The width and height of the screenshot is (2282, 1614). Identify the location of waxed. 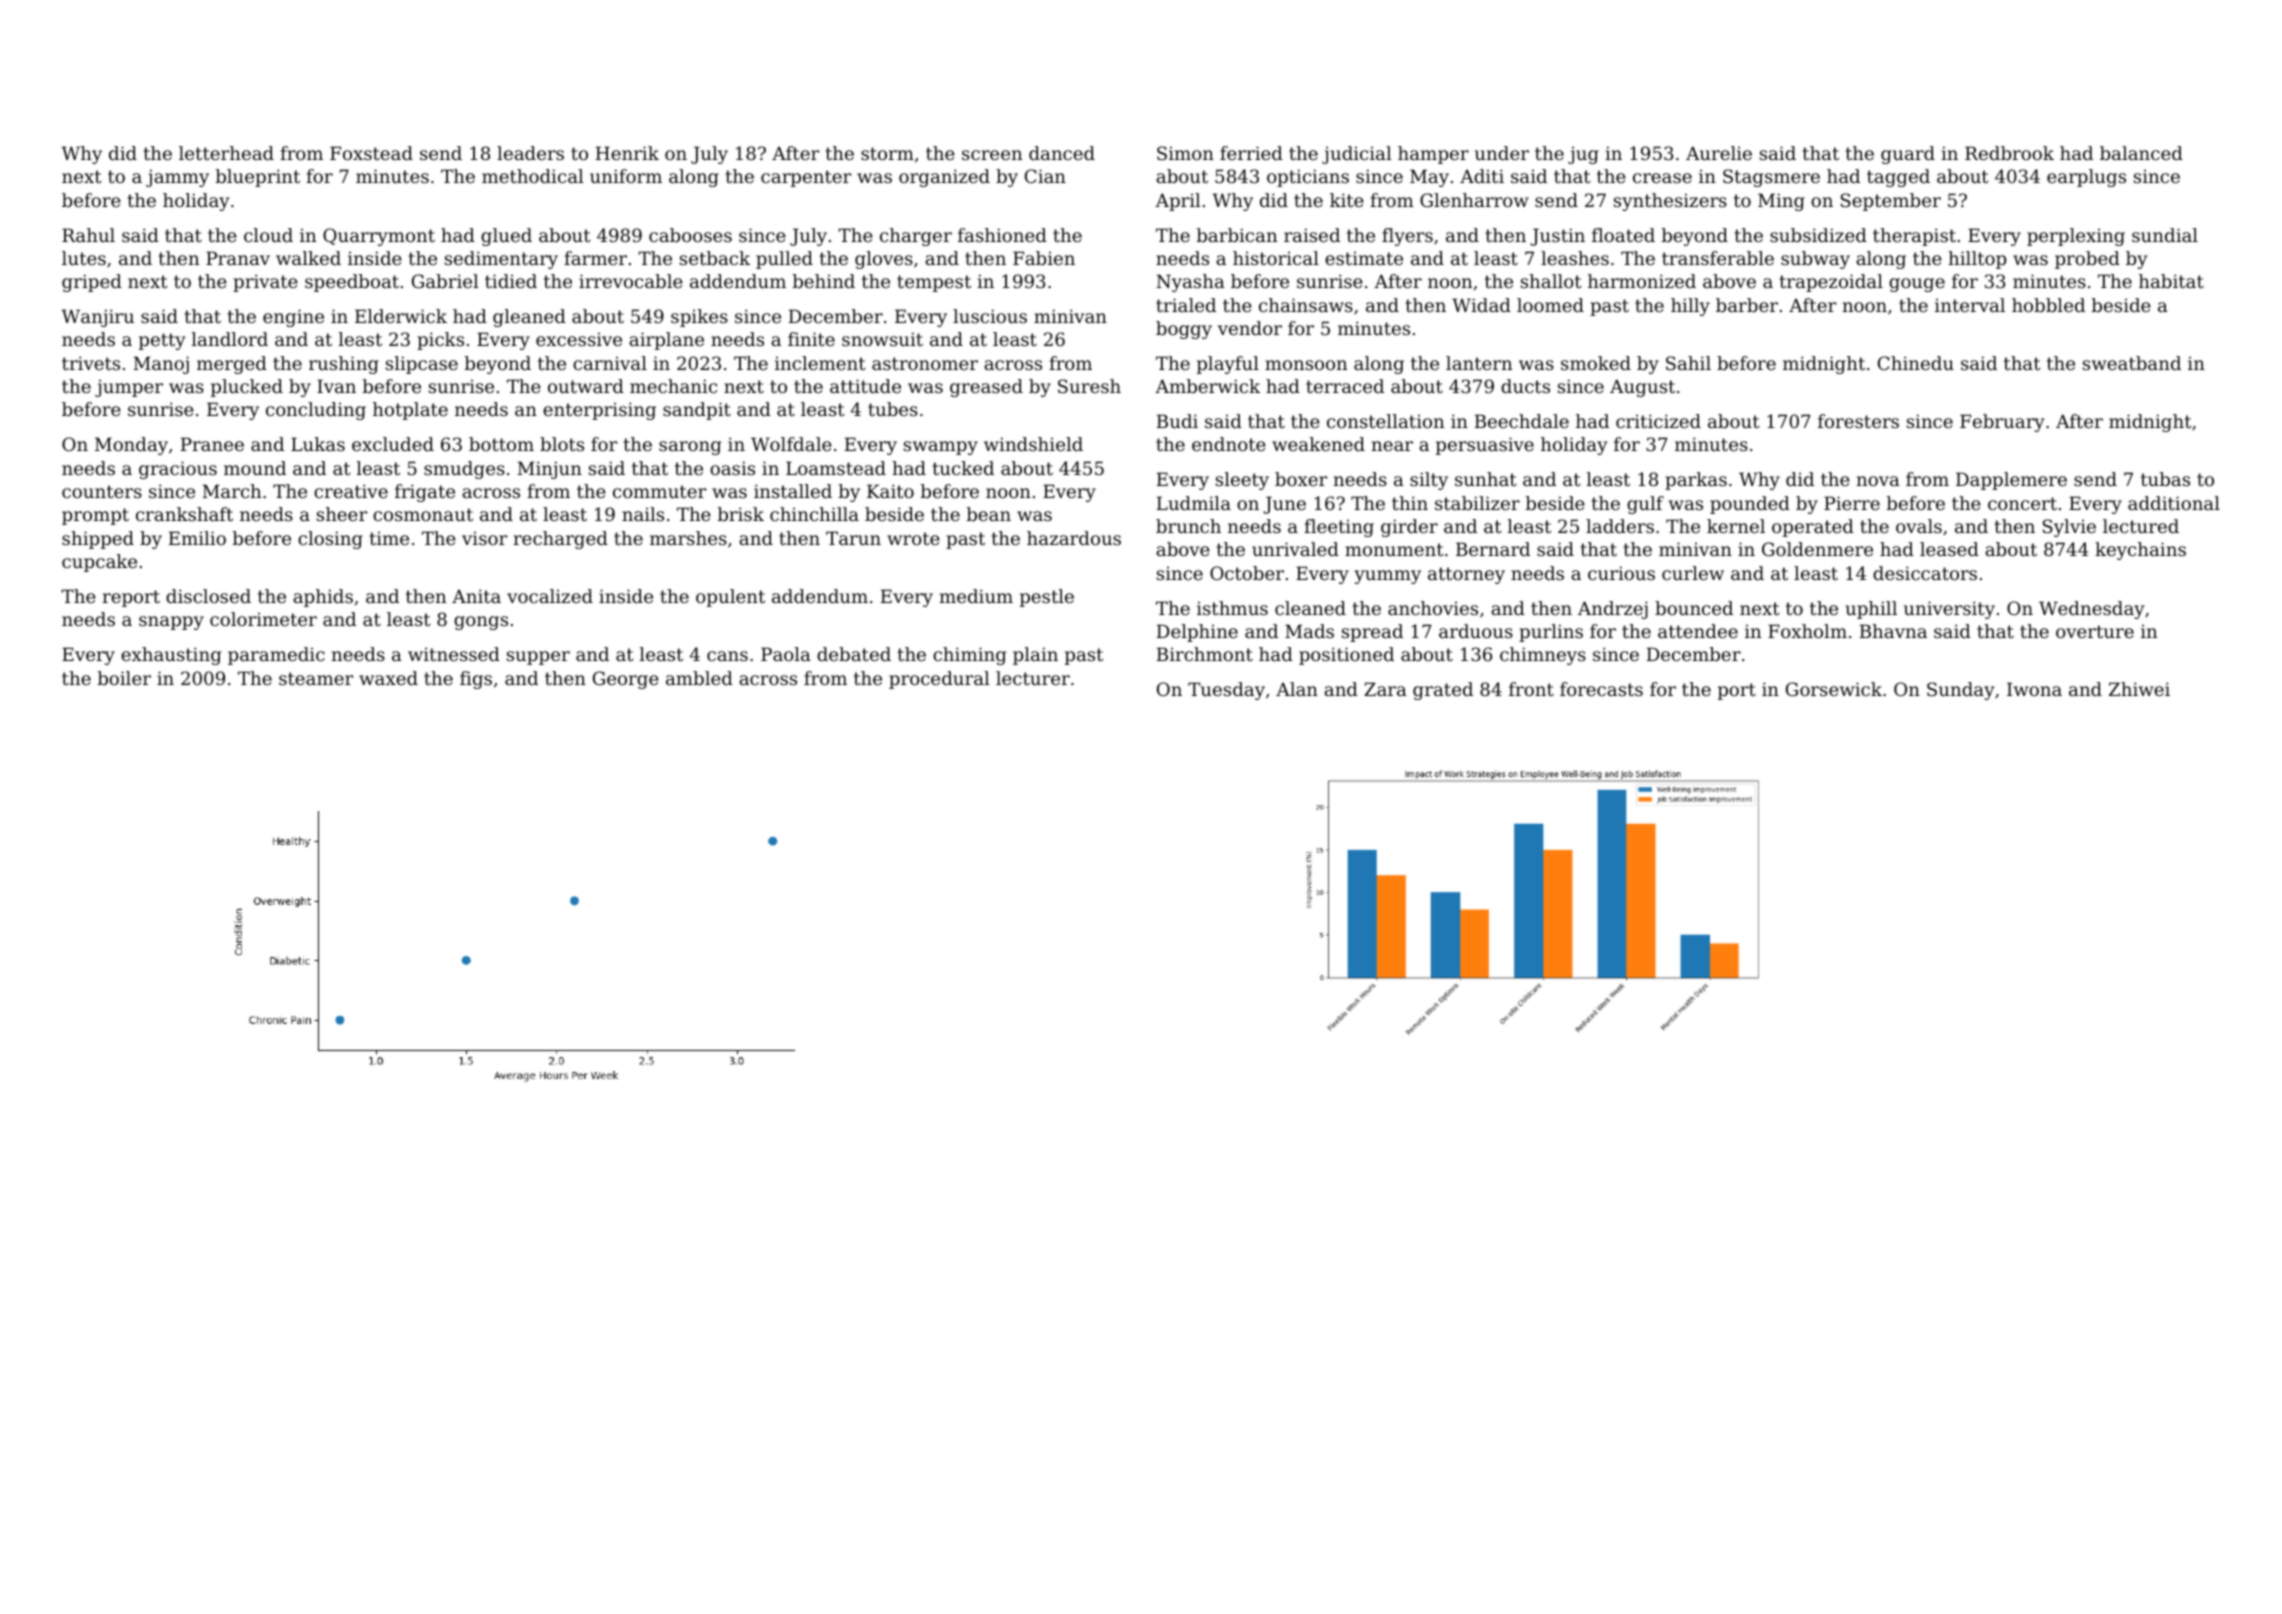
(388, 678).
